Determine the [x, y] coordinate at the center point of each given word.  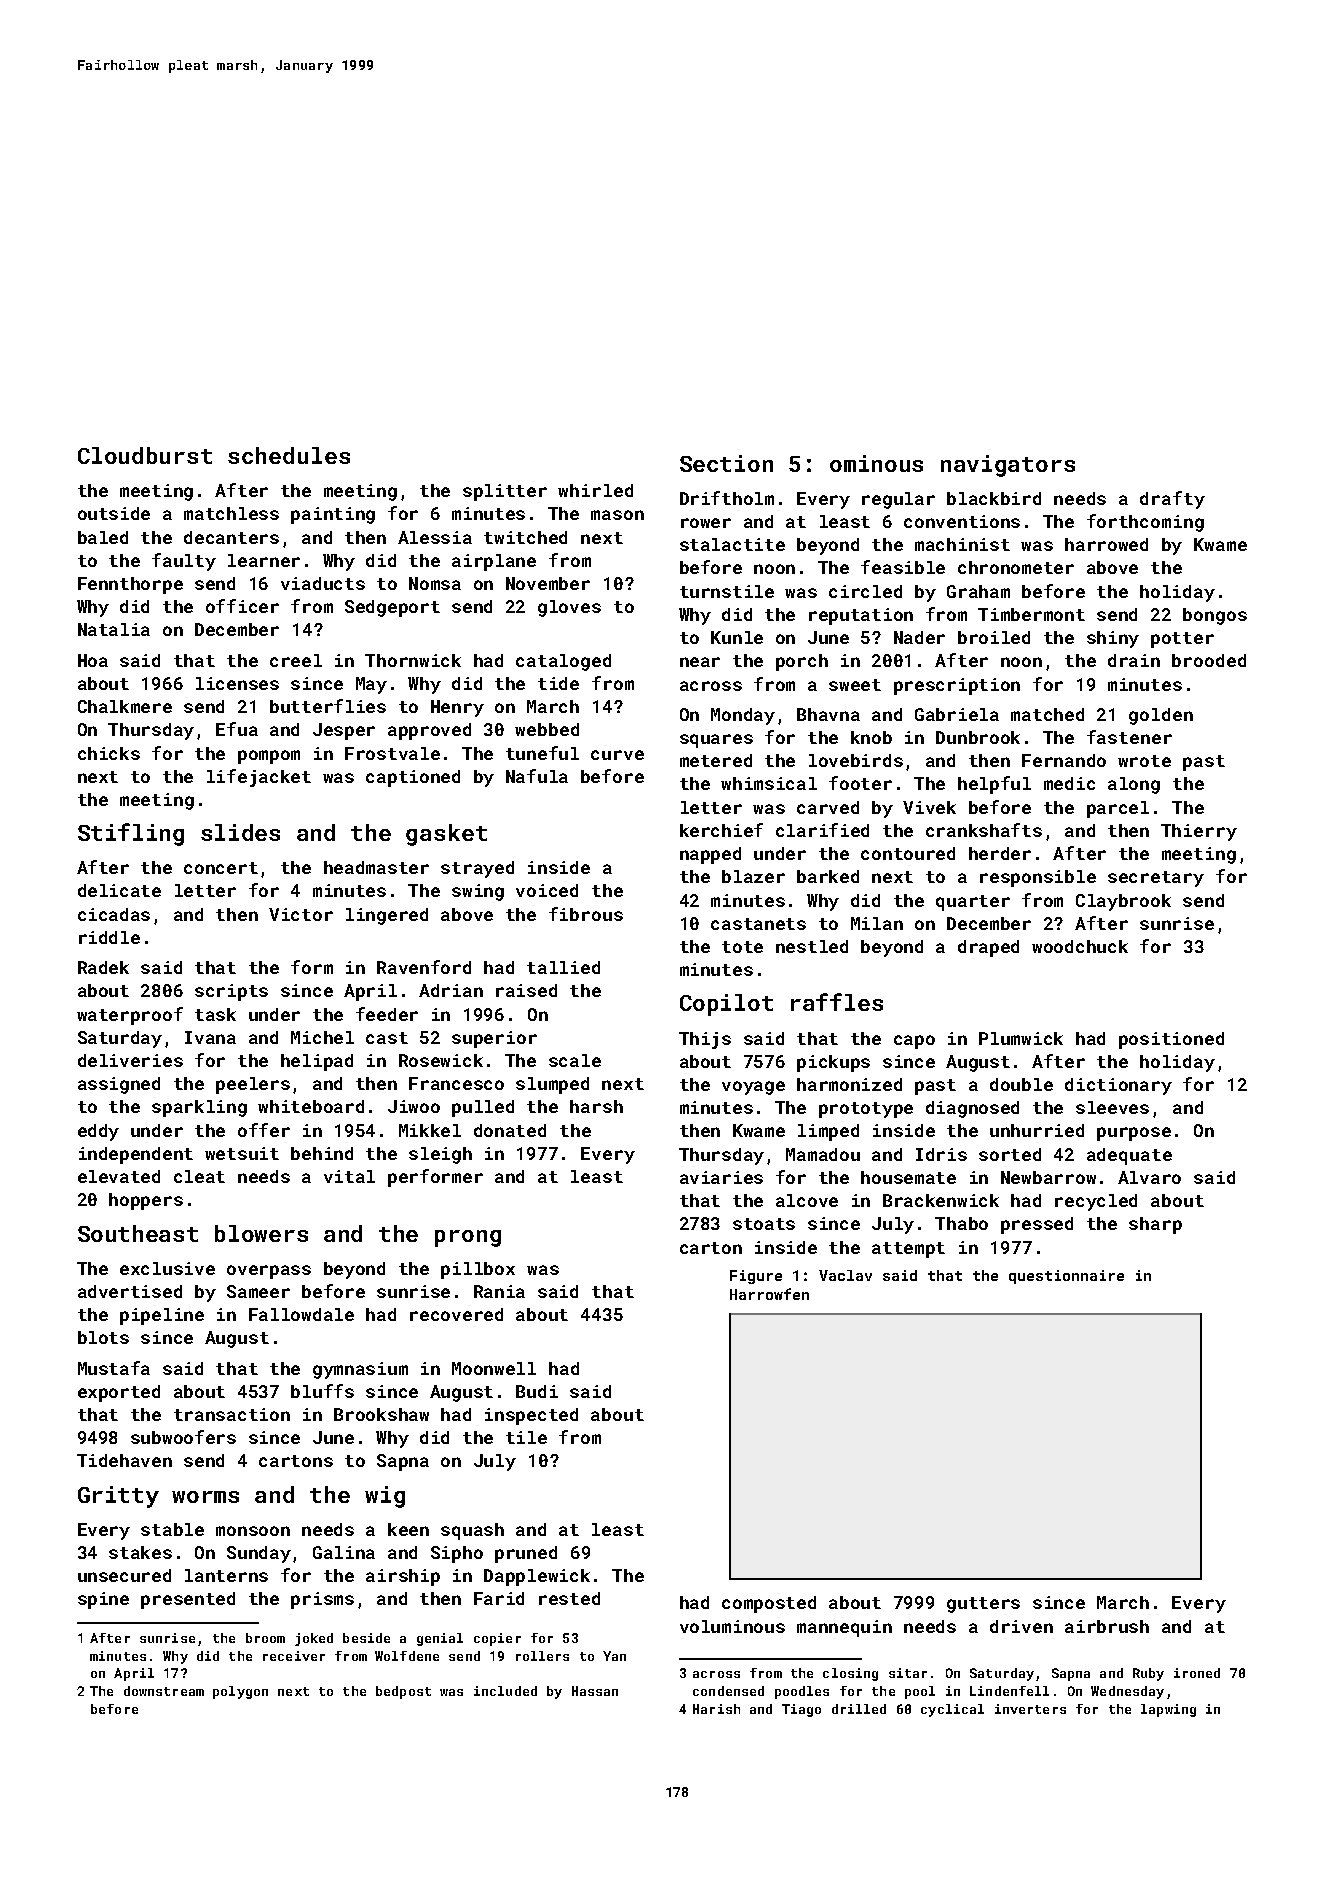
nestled [812, 946]
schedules [289, 455]
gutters [983, 1605]
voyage [753, 1088]
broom [265, 1638]
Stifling [131, 834]
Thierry [1199, 832]
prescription [957, 686]
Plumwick [1021, 1038]
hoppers [146, 1201]
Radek [103, 967]
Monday [743, 716]
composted [769, 1604]
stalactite [732, 544]
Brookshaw [381, 1414]
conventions [962, 521]
